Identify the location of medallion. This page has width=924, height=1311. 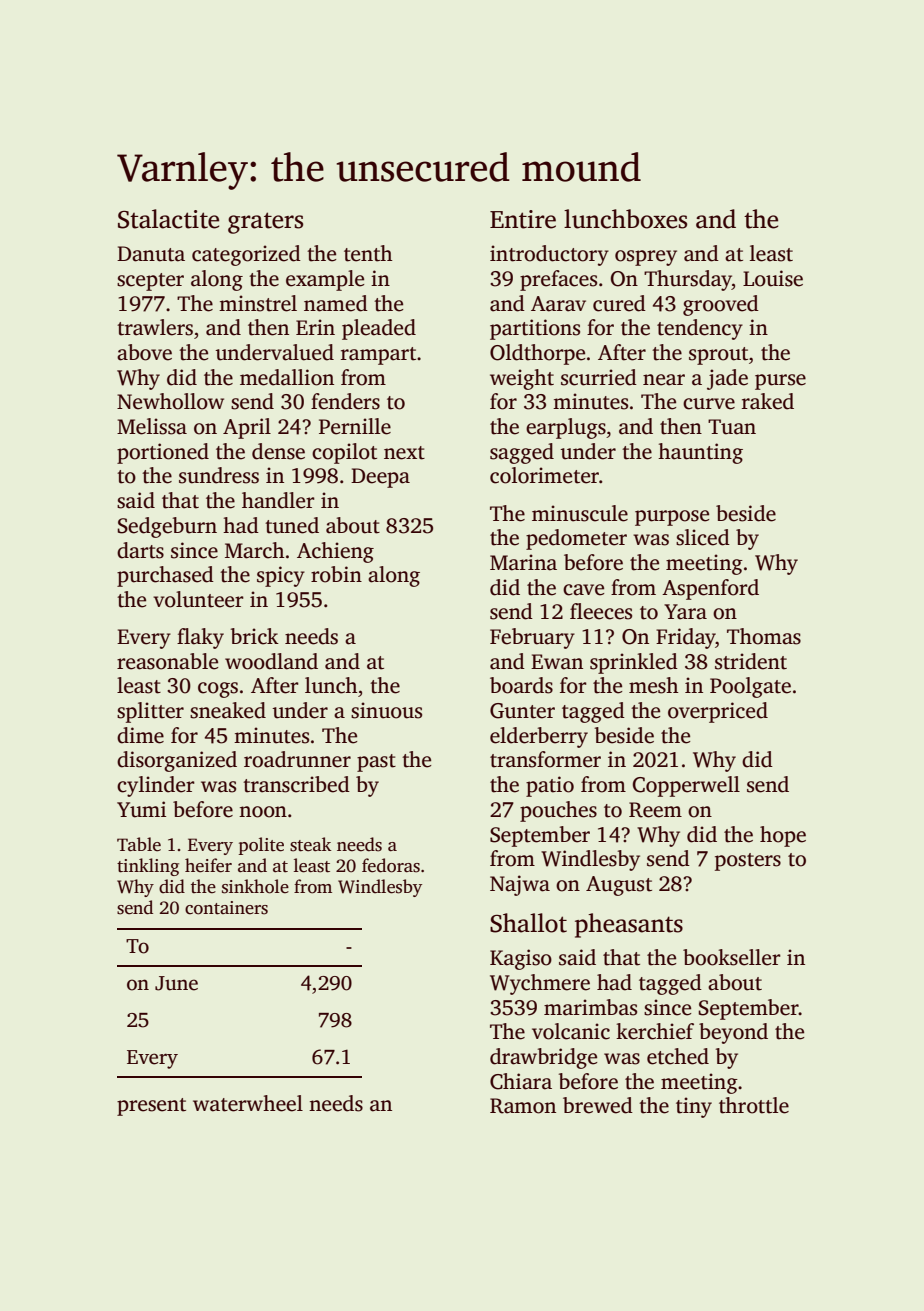
(287, 377).
